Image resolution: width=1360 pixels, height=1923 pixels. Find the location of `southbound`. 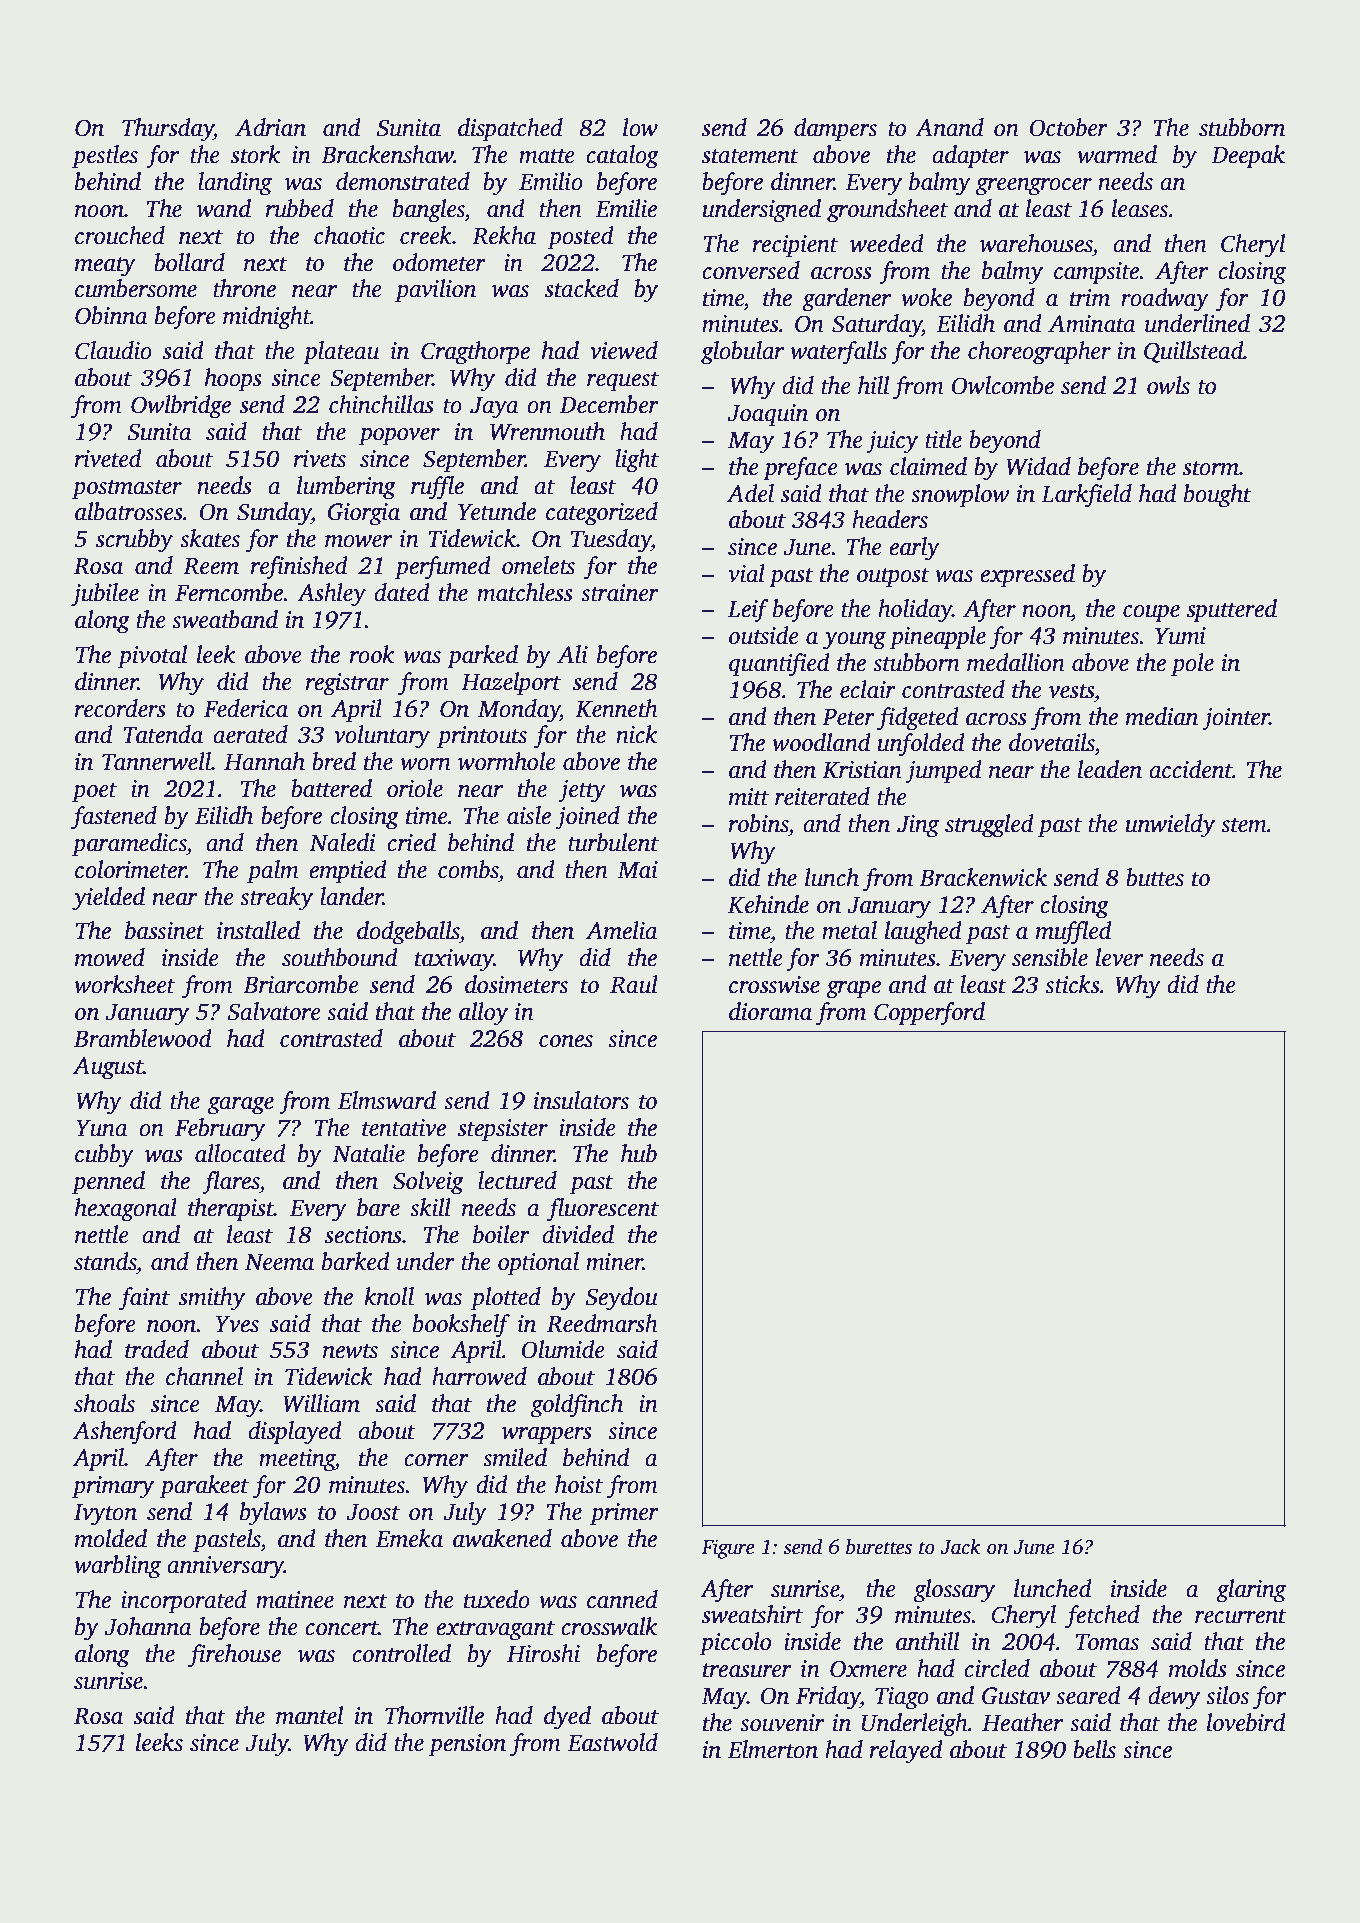

southbound is located at coordinates (340, 957).
